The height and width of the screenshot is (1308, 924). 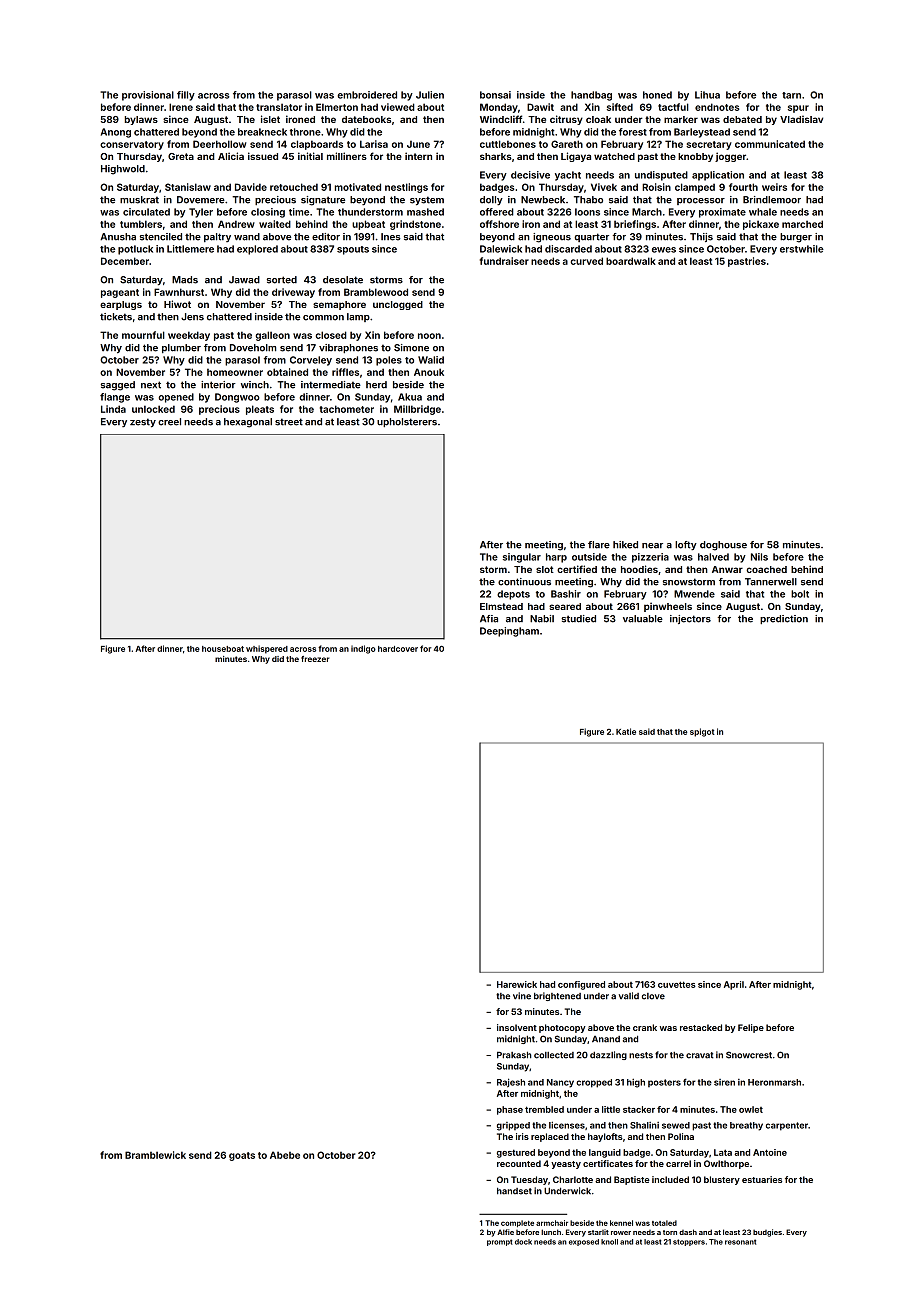 I want to click on Antoine, so click(x=770, y=1152).
